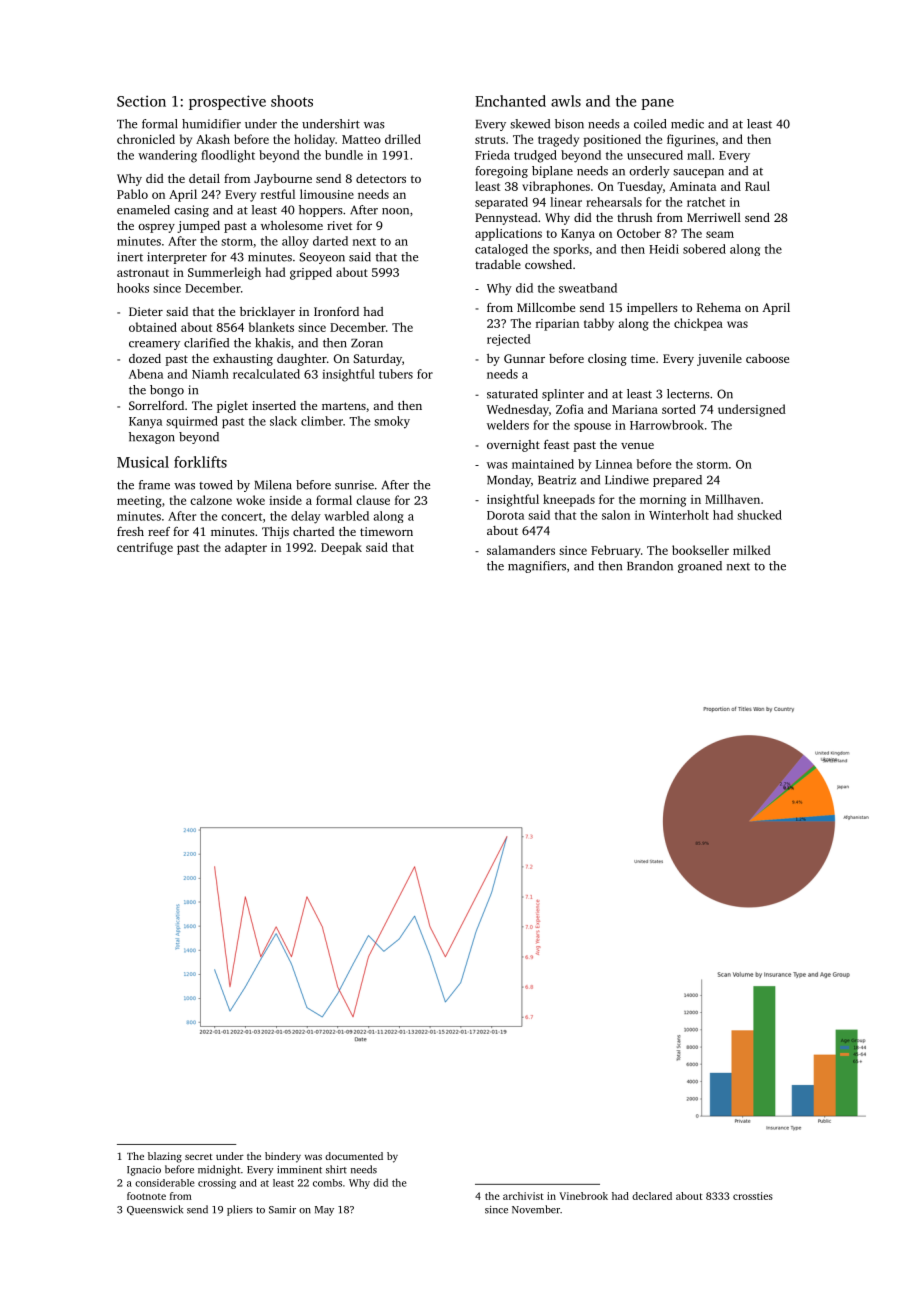 Image resolution: width=908 pixels, height=1316 pixels. Describe the element at coordinates (510, 101) in the screenshot. I see `Enchanted` at that location.
